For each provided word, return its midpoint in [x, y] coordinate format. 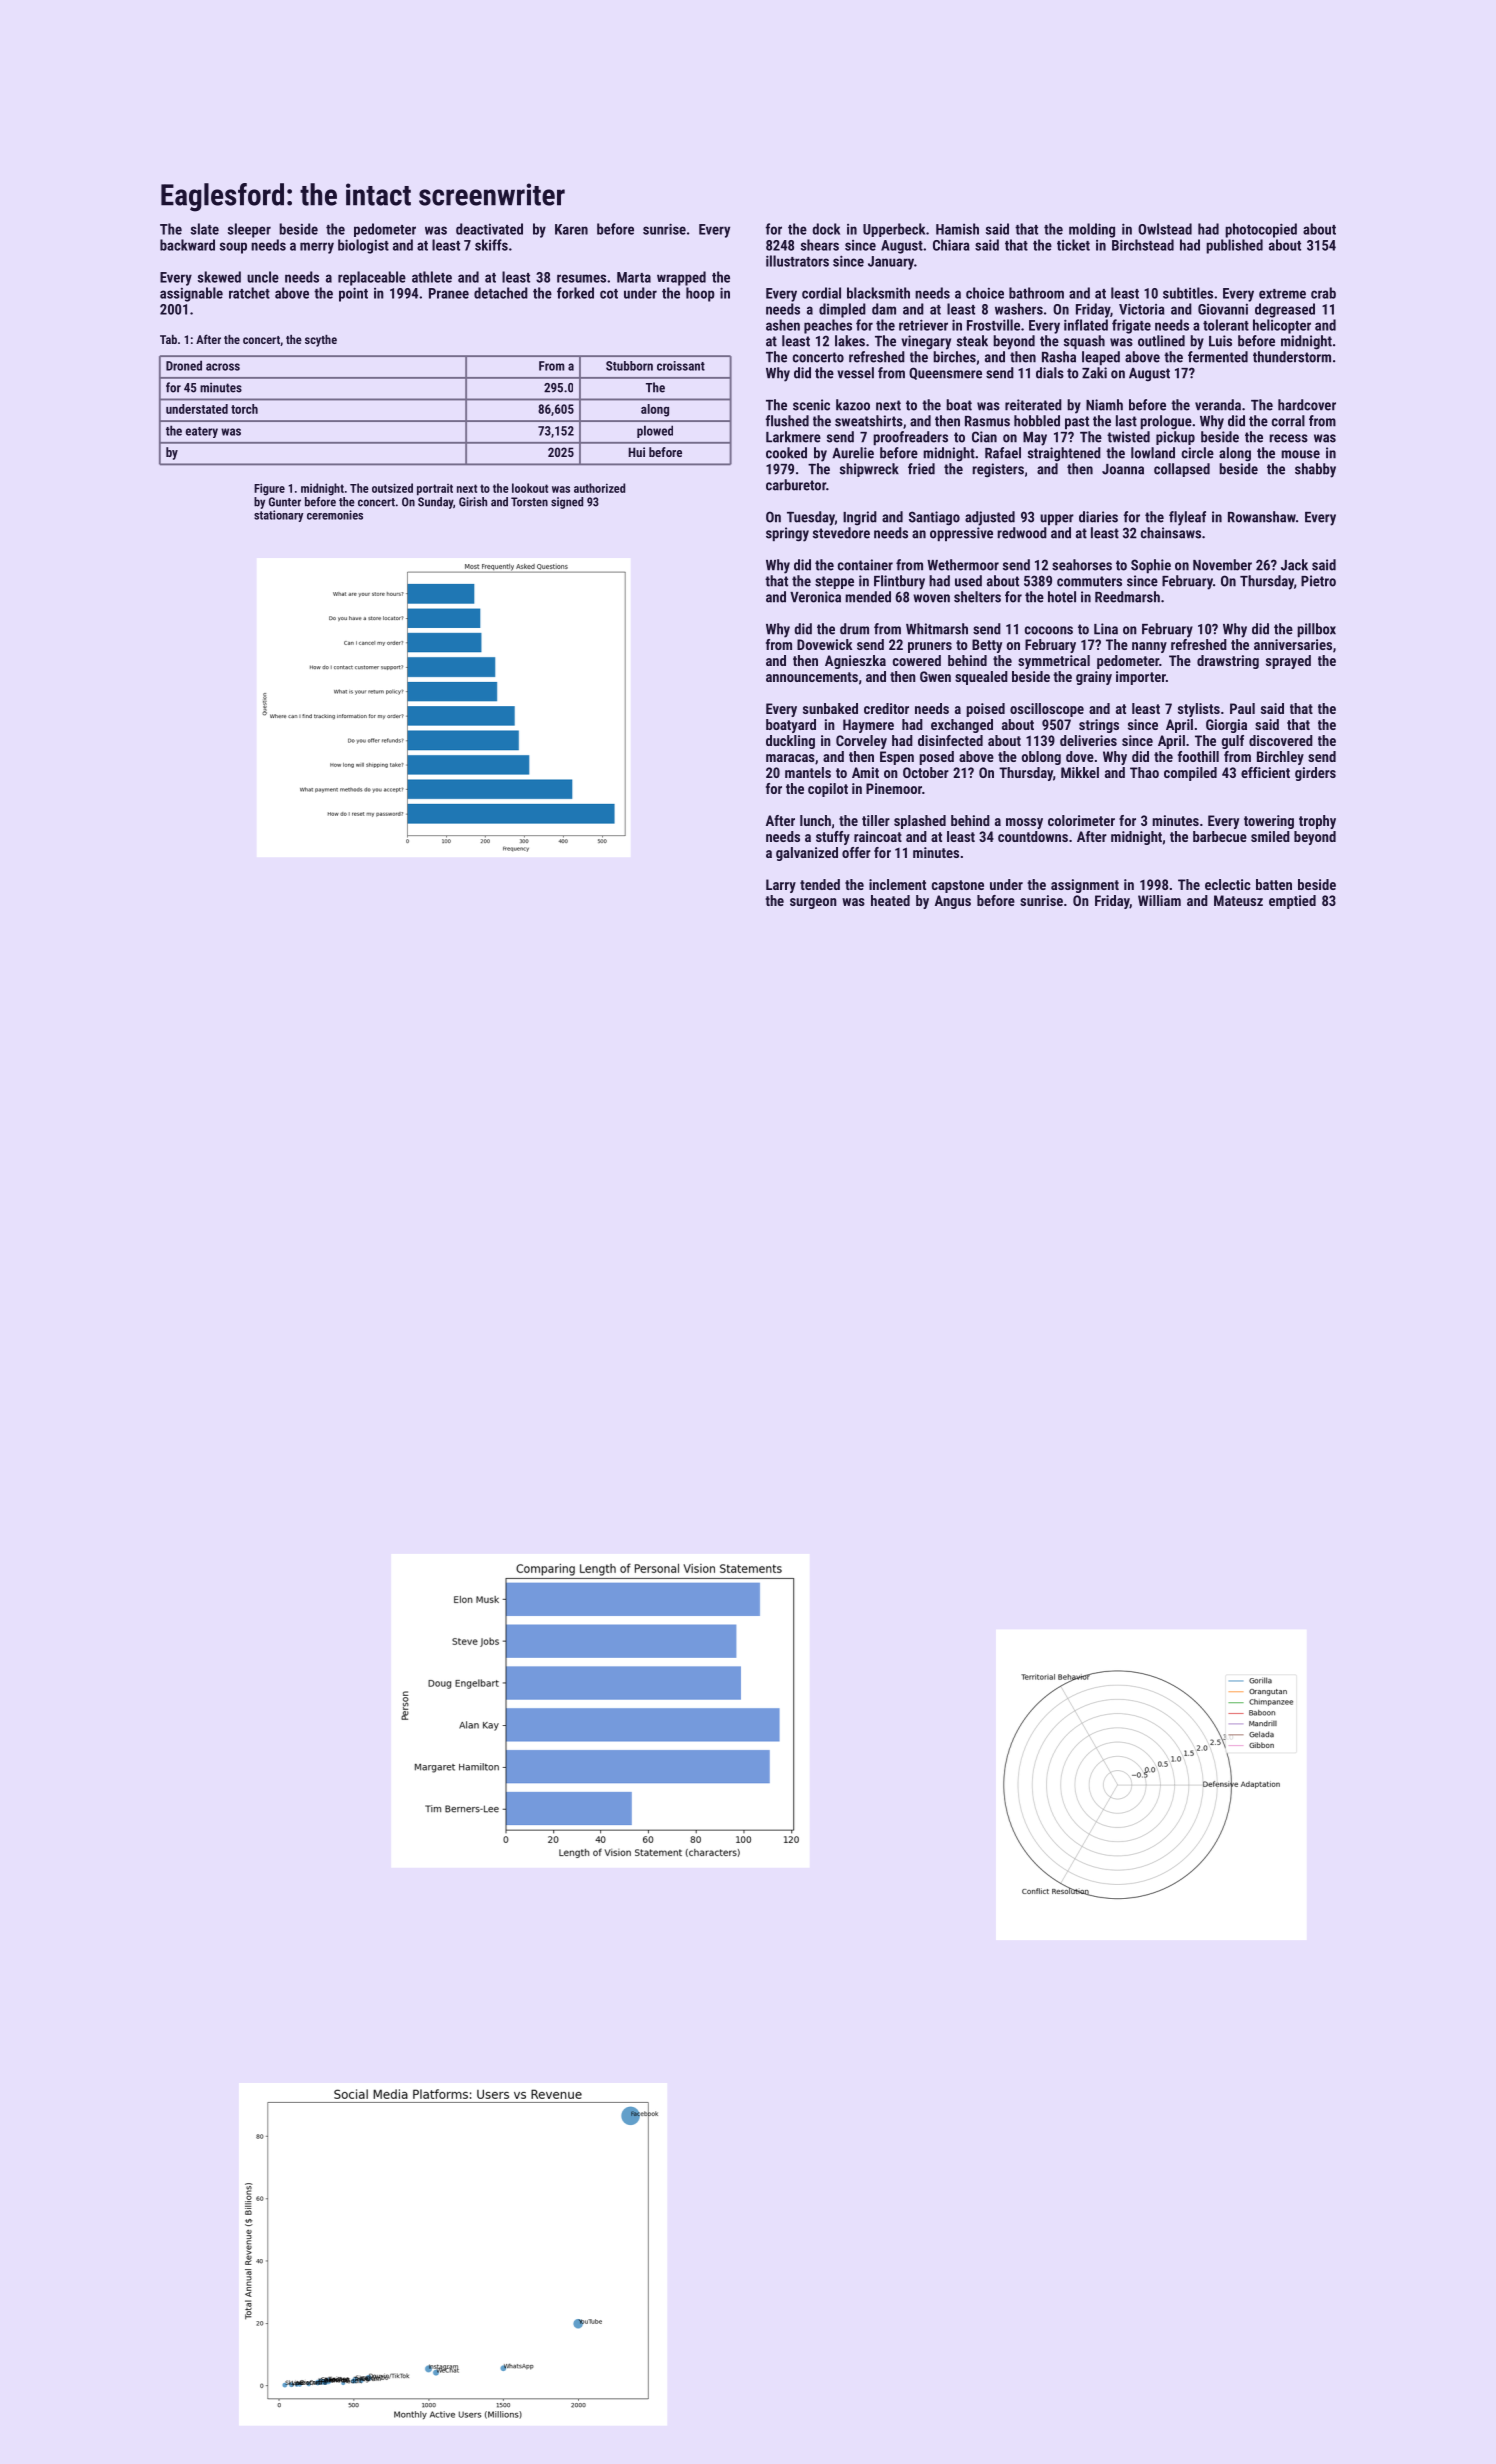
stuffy [833, 838]
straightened [1064, 454]
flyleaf [1187, 518]
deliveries [1088, 740]
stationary [278, 516]
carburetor [796, 485]
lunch [815, 820]
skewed [219, 277]
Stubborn [629, 366]
